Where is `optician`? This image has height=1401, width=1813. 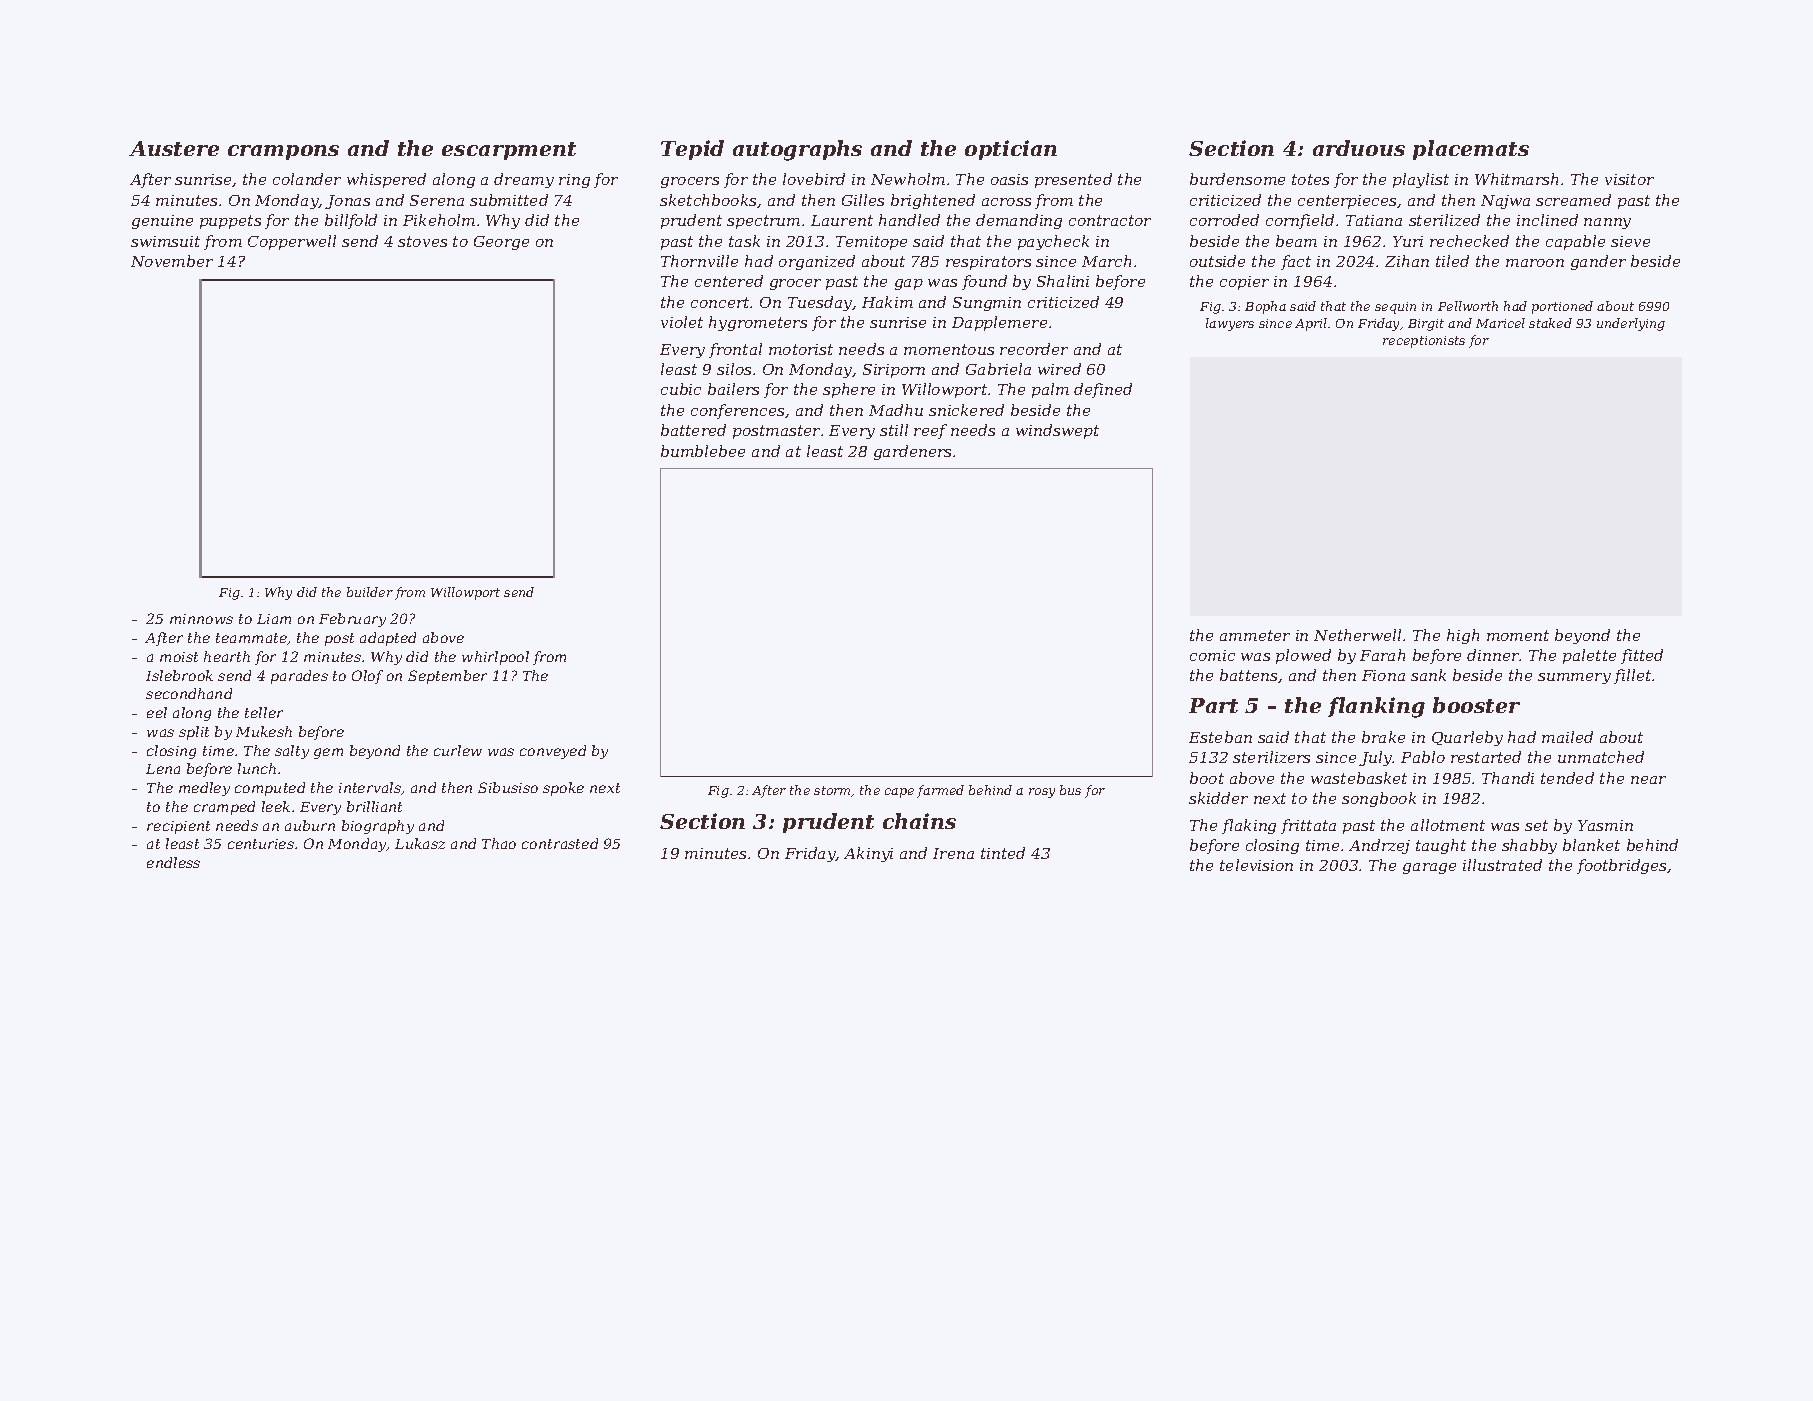
optician is located at coordinates (1011, 150).
